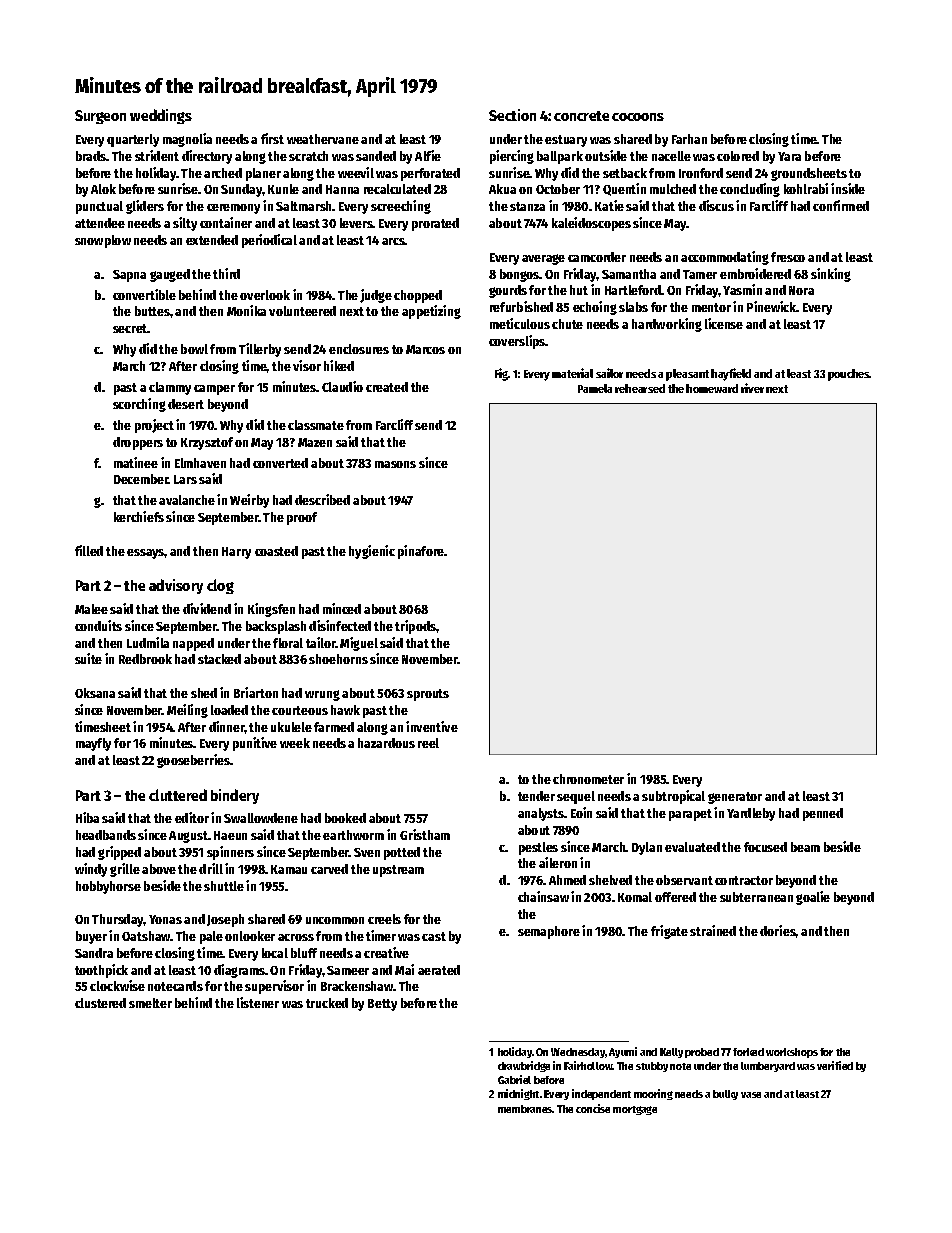 Image resolution: width=952 pixels, height=1233 pixels. I want to click on Nora, so click(801, 290).
